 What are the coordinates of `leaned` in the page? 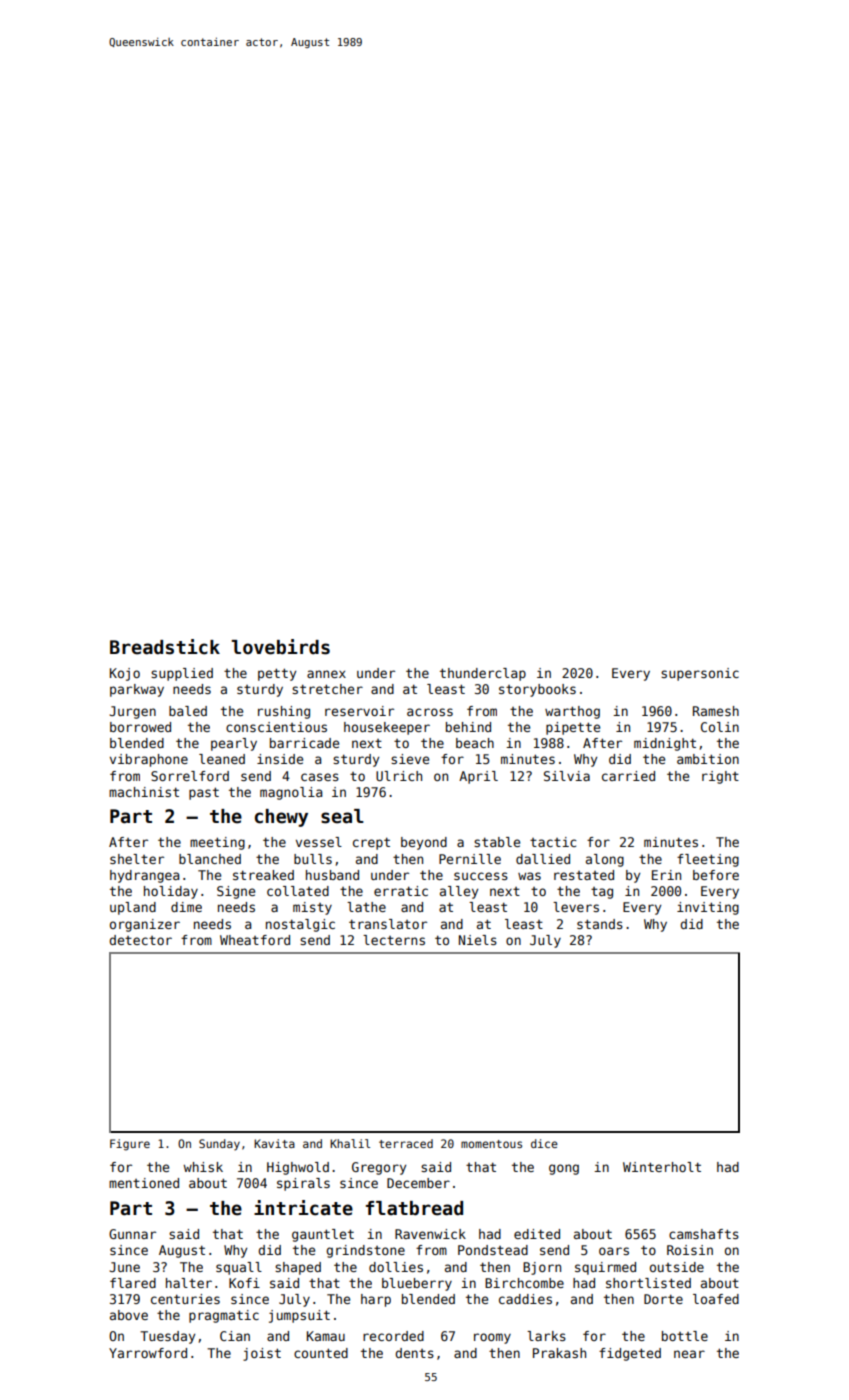 It's located at (222, 759).
